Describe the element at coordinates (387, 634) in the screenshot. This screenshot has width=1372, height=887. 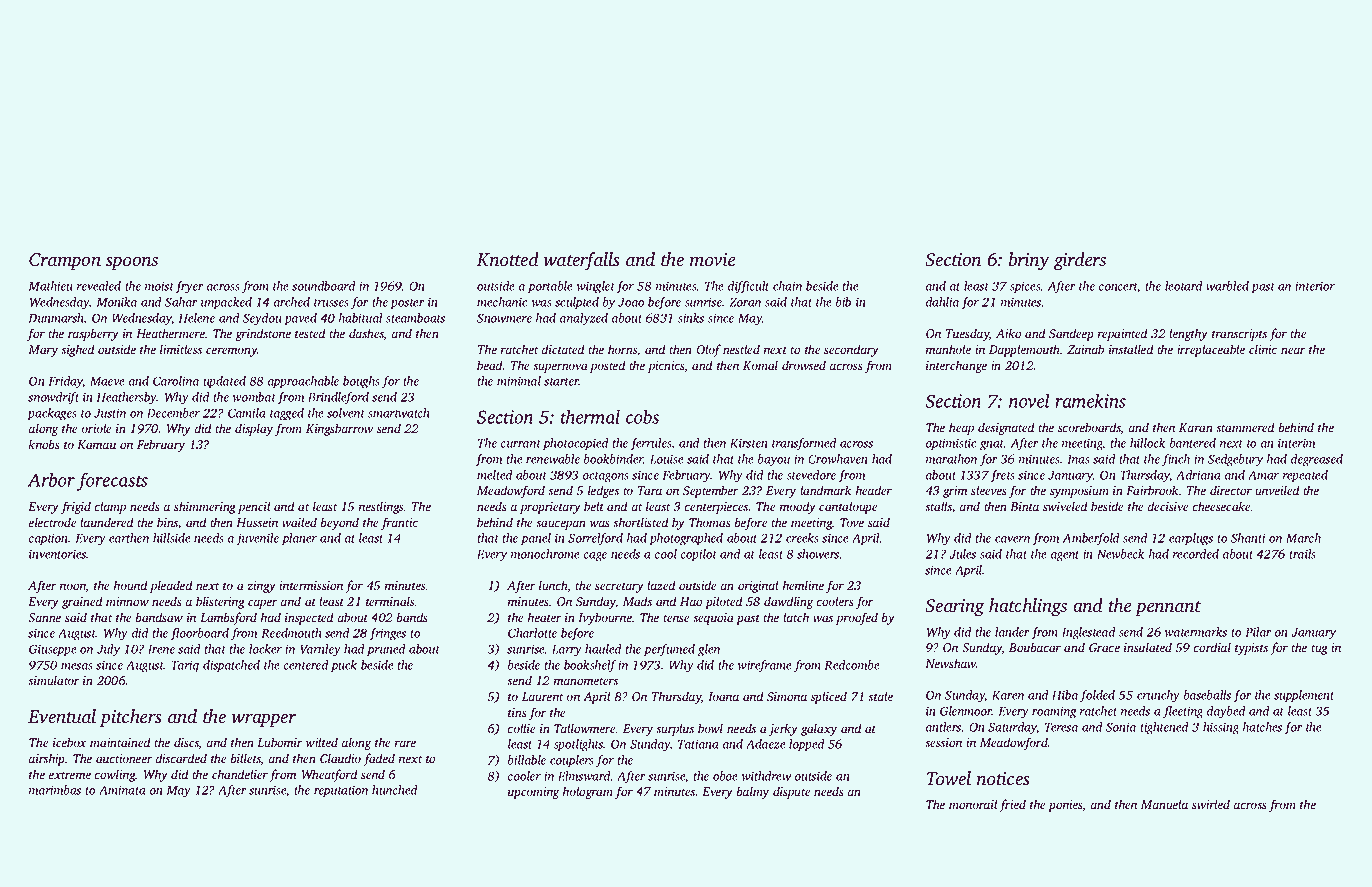
I see `fringes` at that location.
